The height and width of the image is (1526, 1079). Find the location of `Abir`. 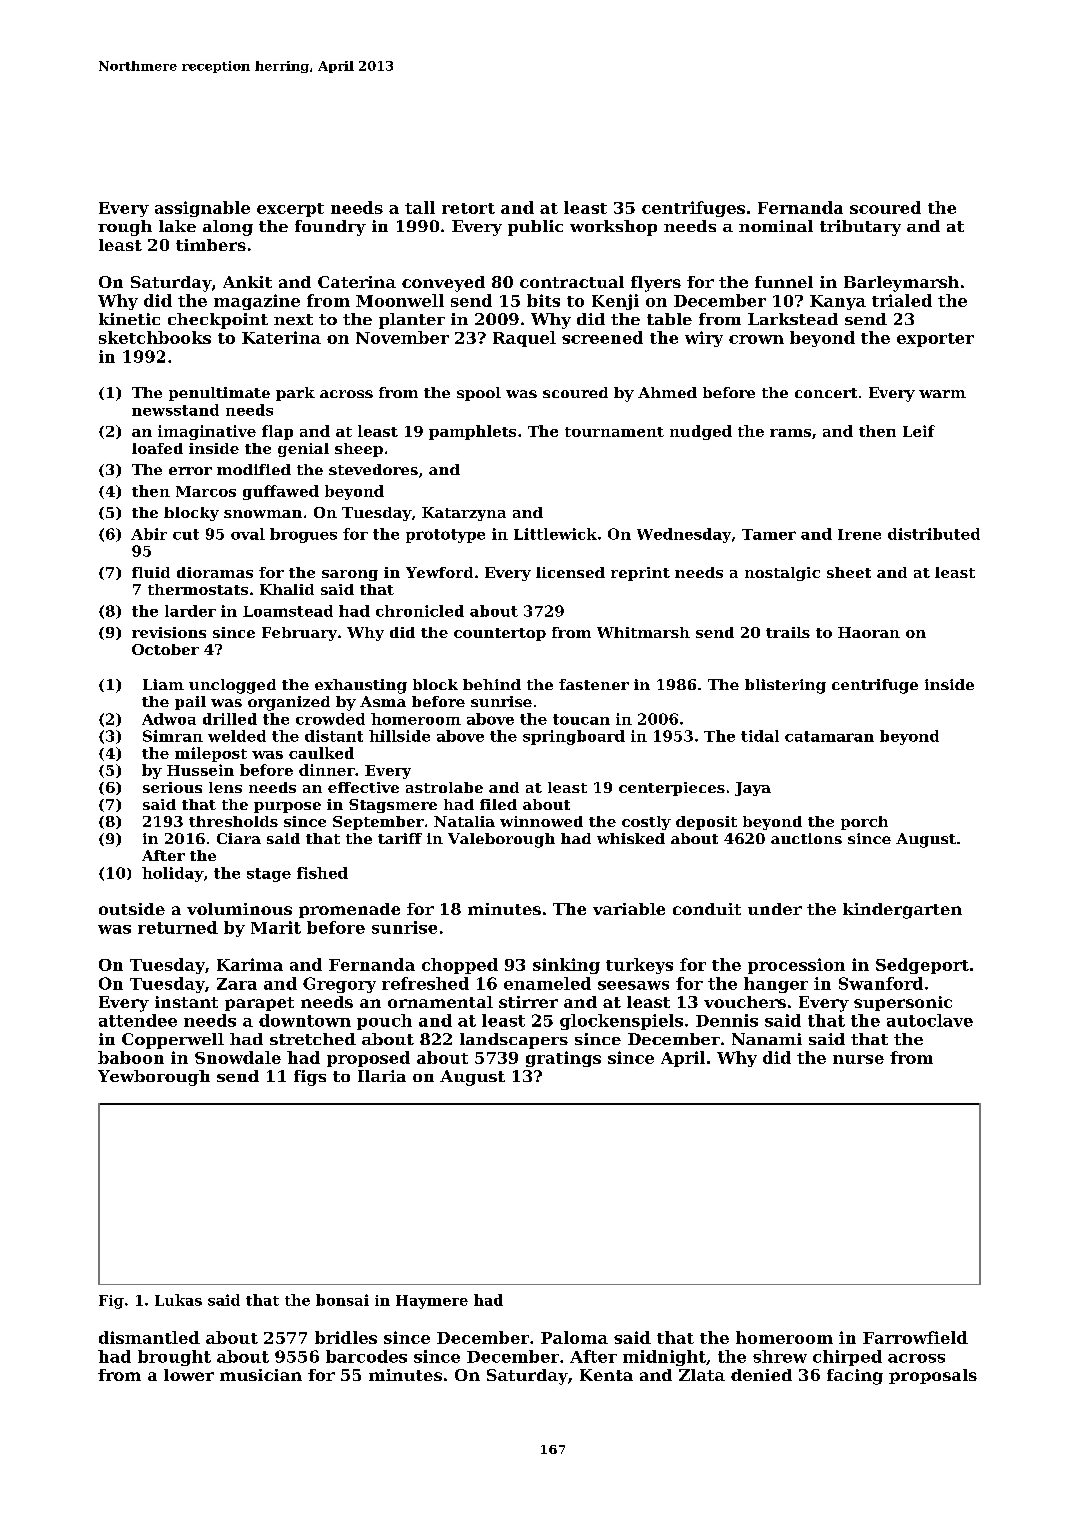

Abir is located at coordinates (149, 534).
